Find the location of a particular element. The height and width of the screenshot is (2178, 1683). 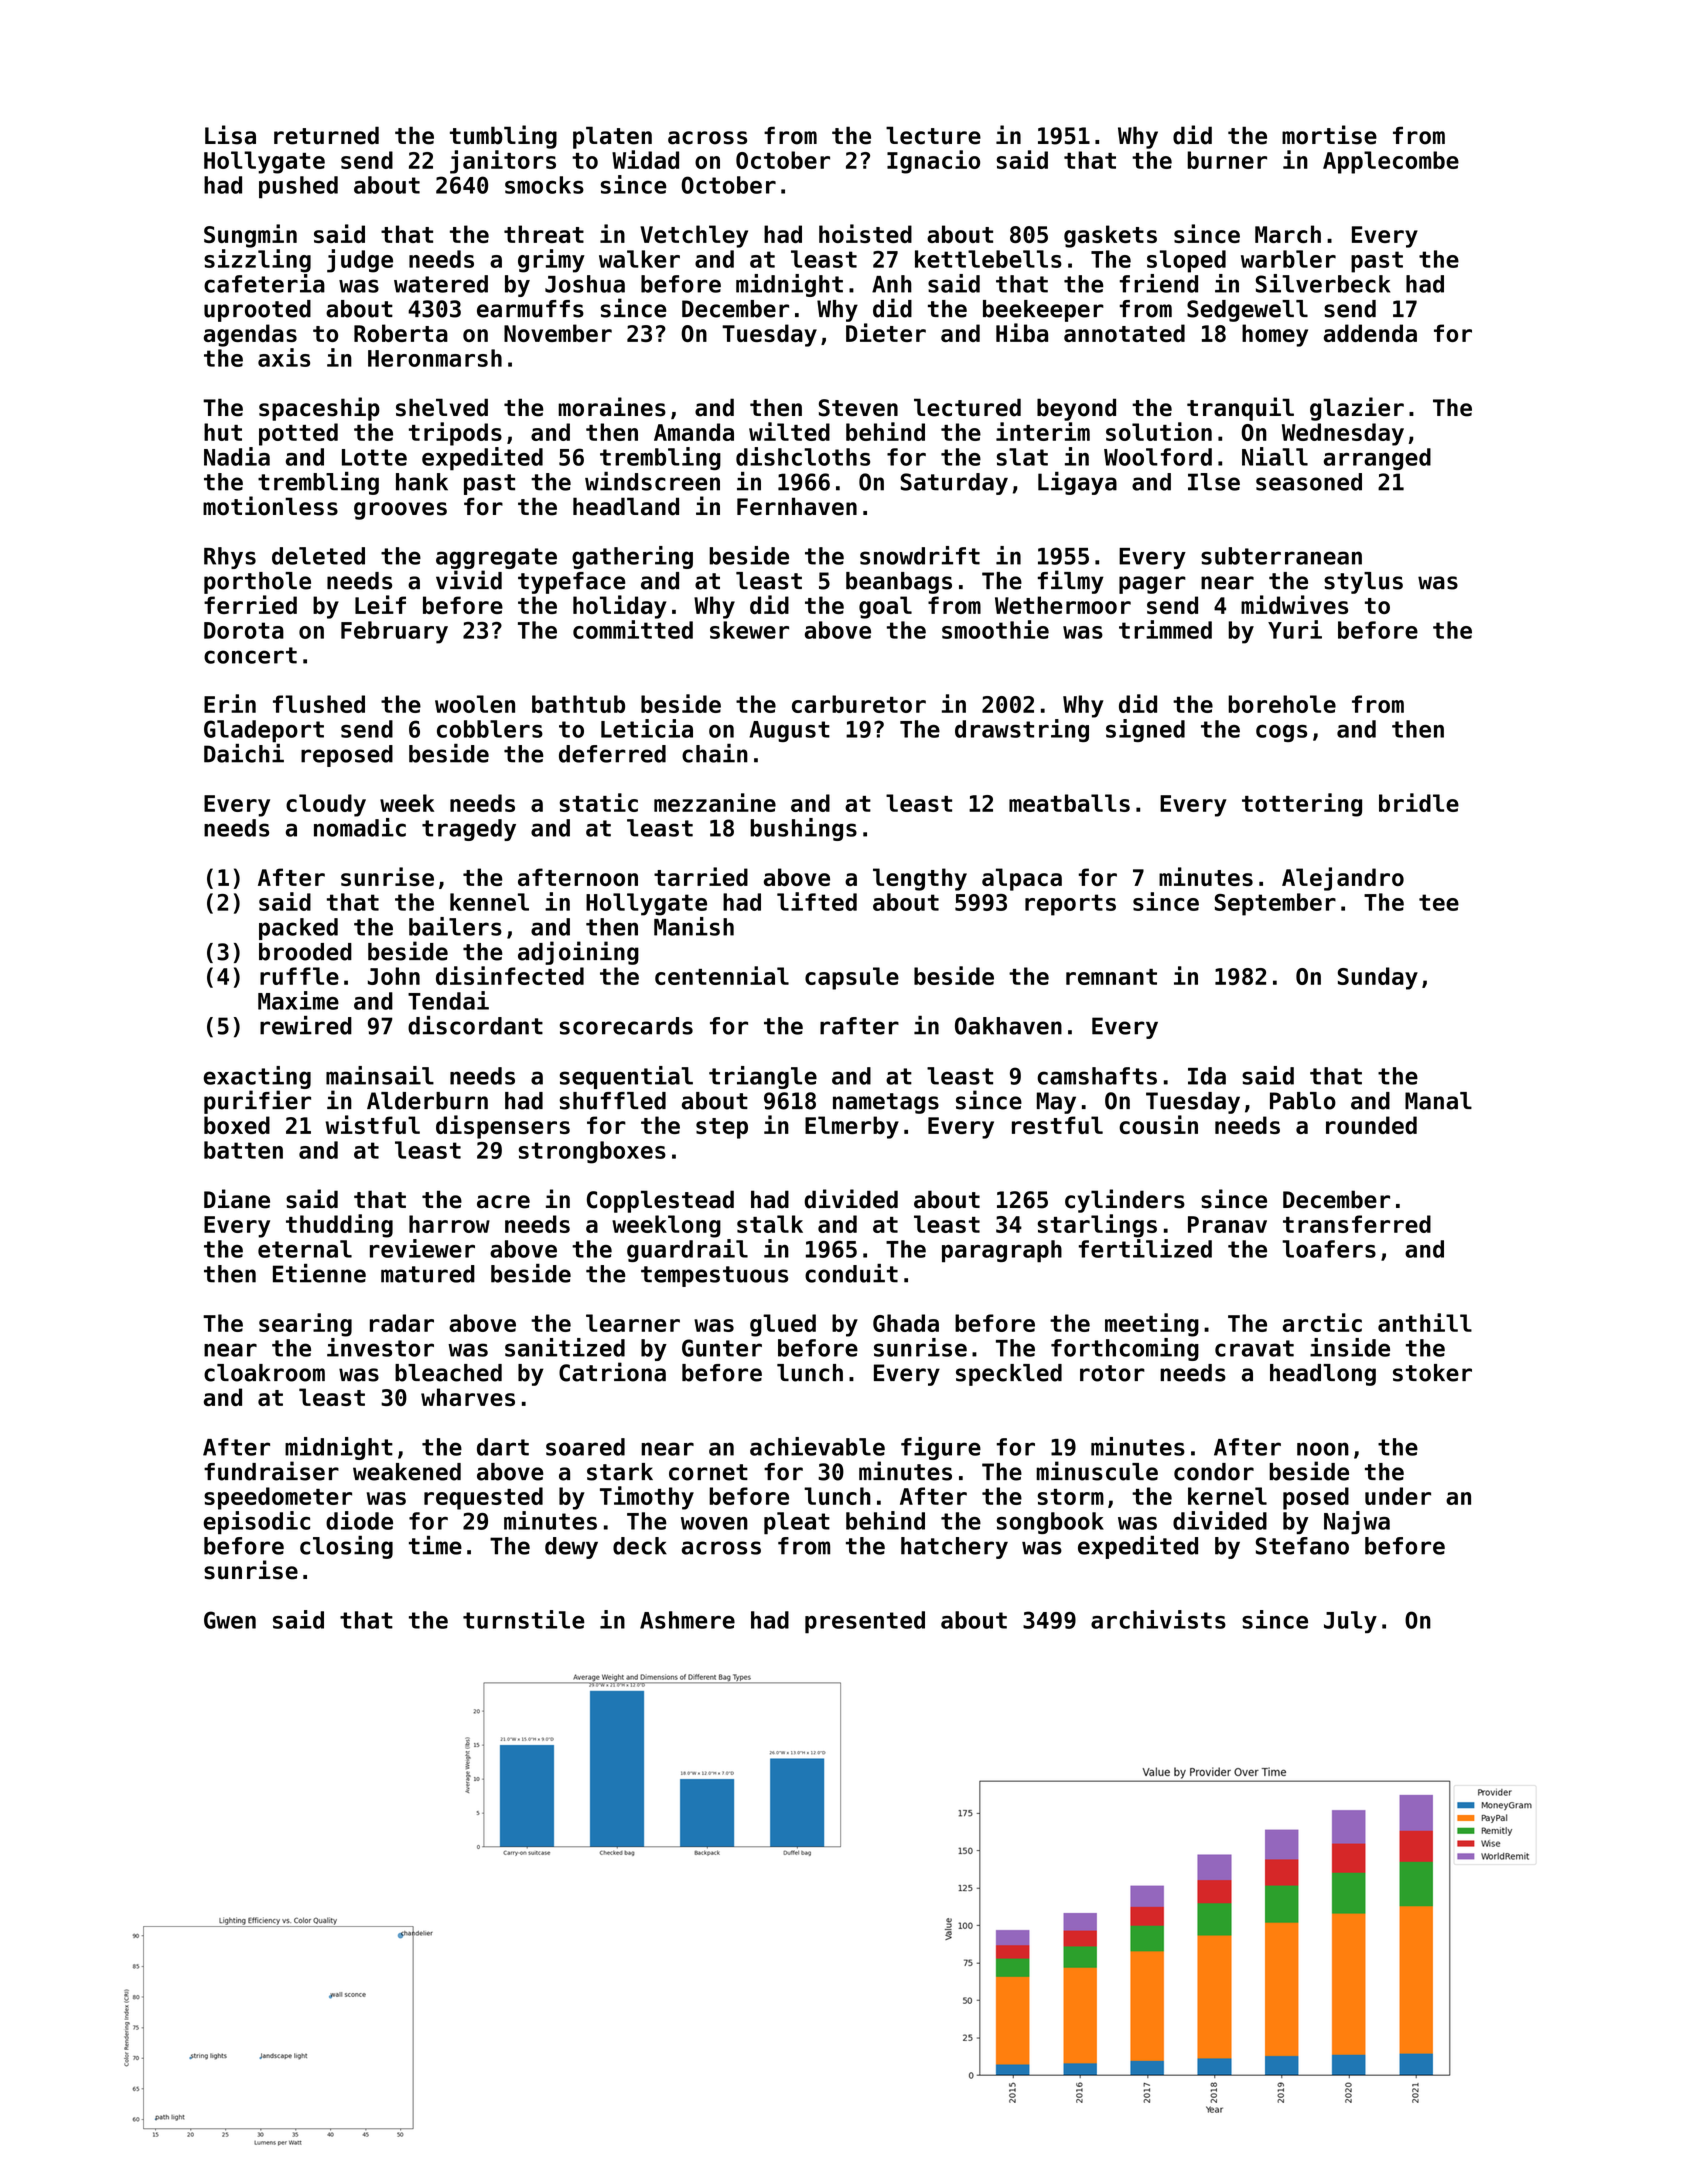

requested is located at coordinates (483, 1498).
